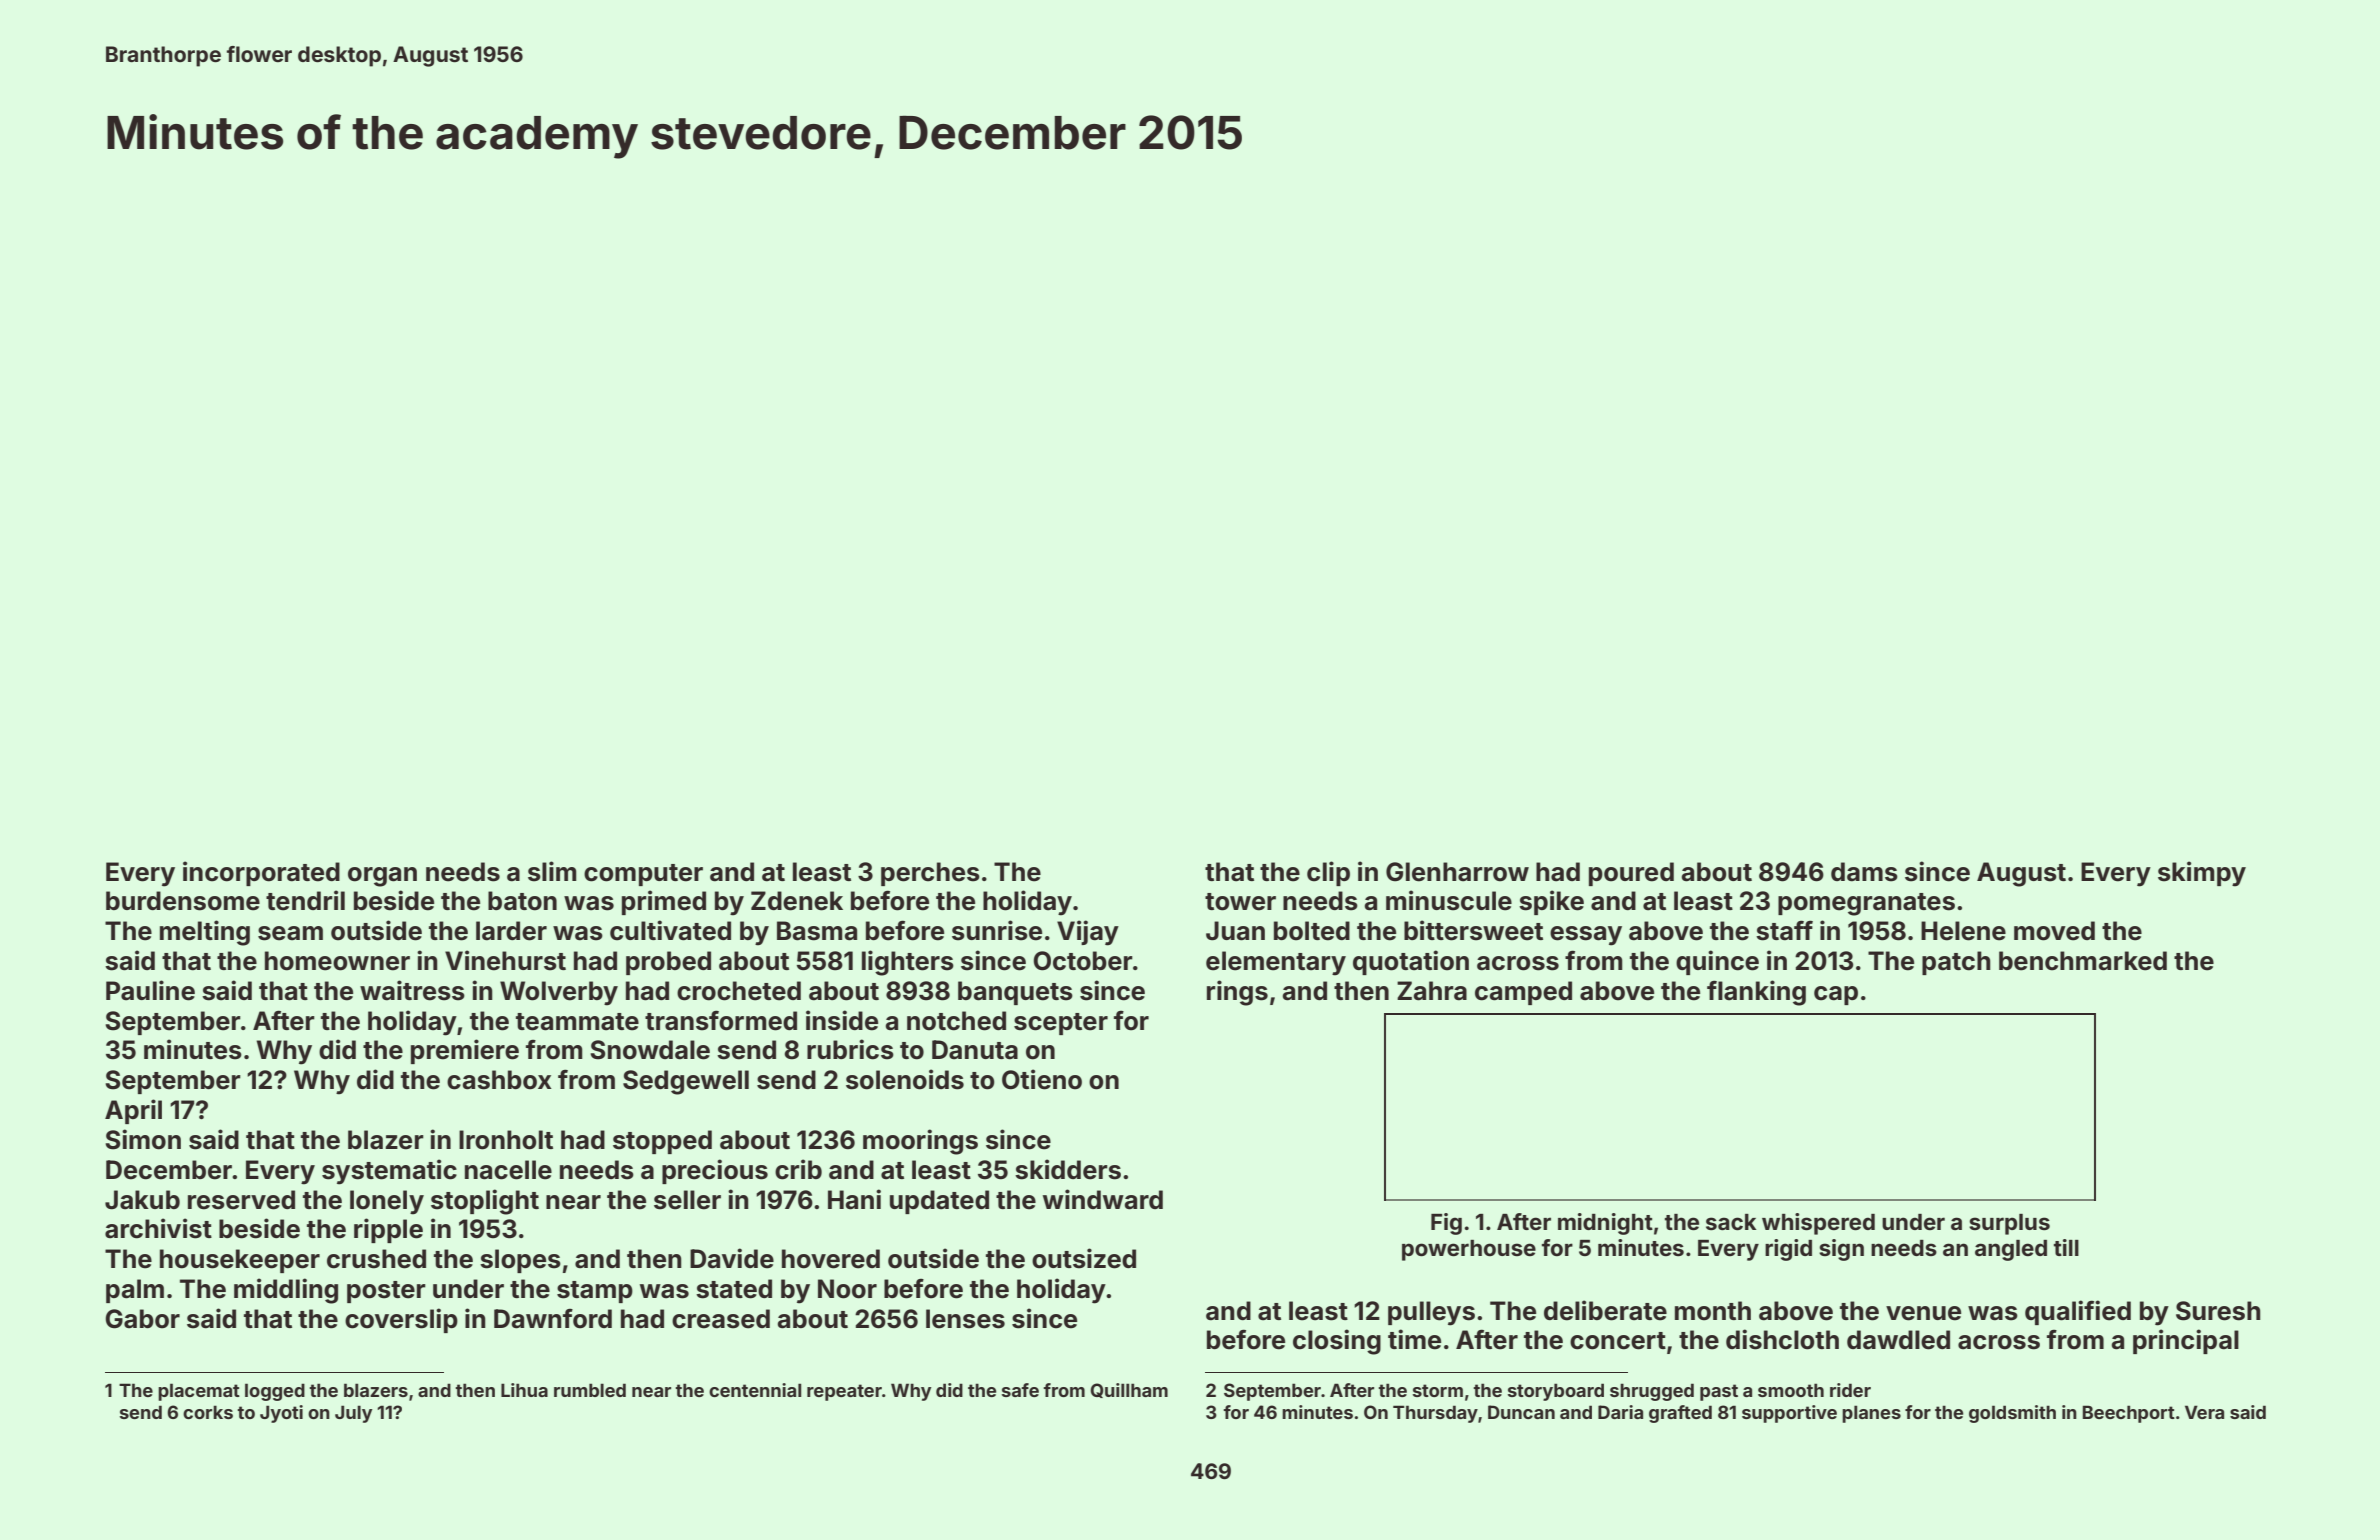  What do you see at coordinates (1898, 1340) in the screenshot?
I see `dawdled` at bounding box center [1898, 1340].
